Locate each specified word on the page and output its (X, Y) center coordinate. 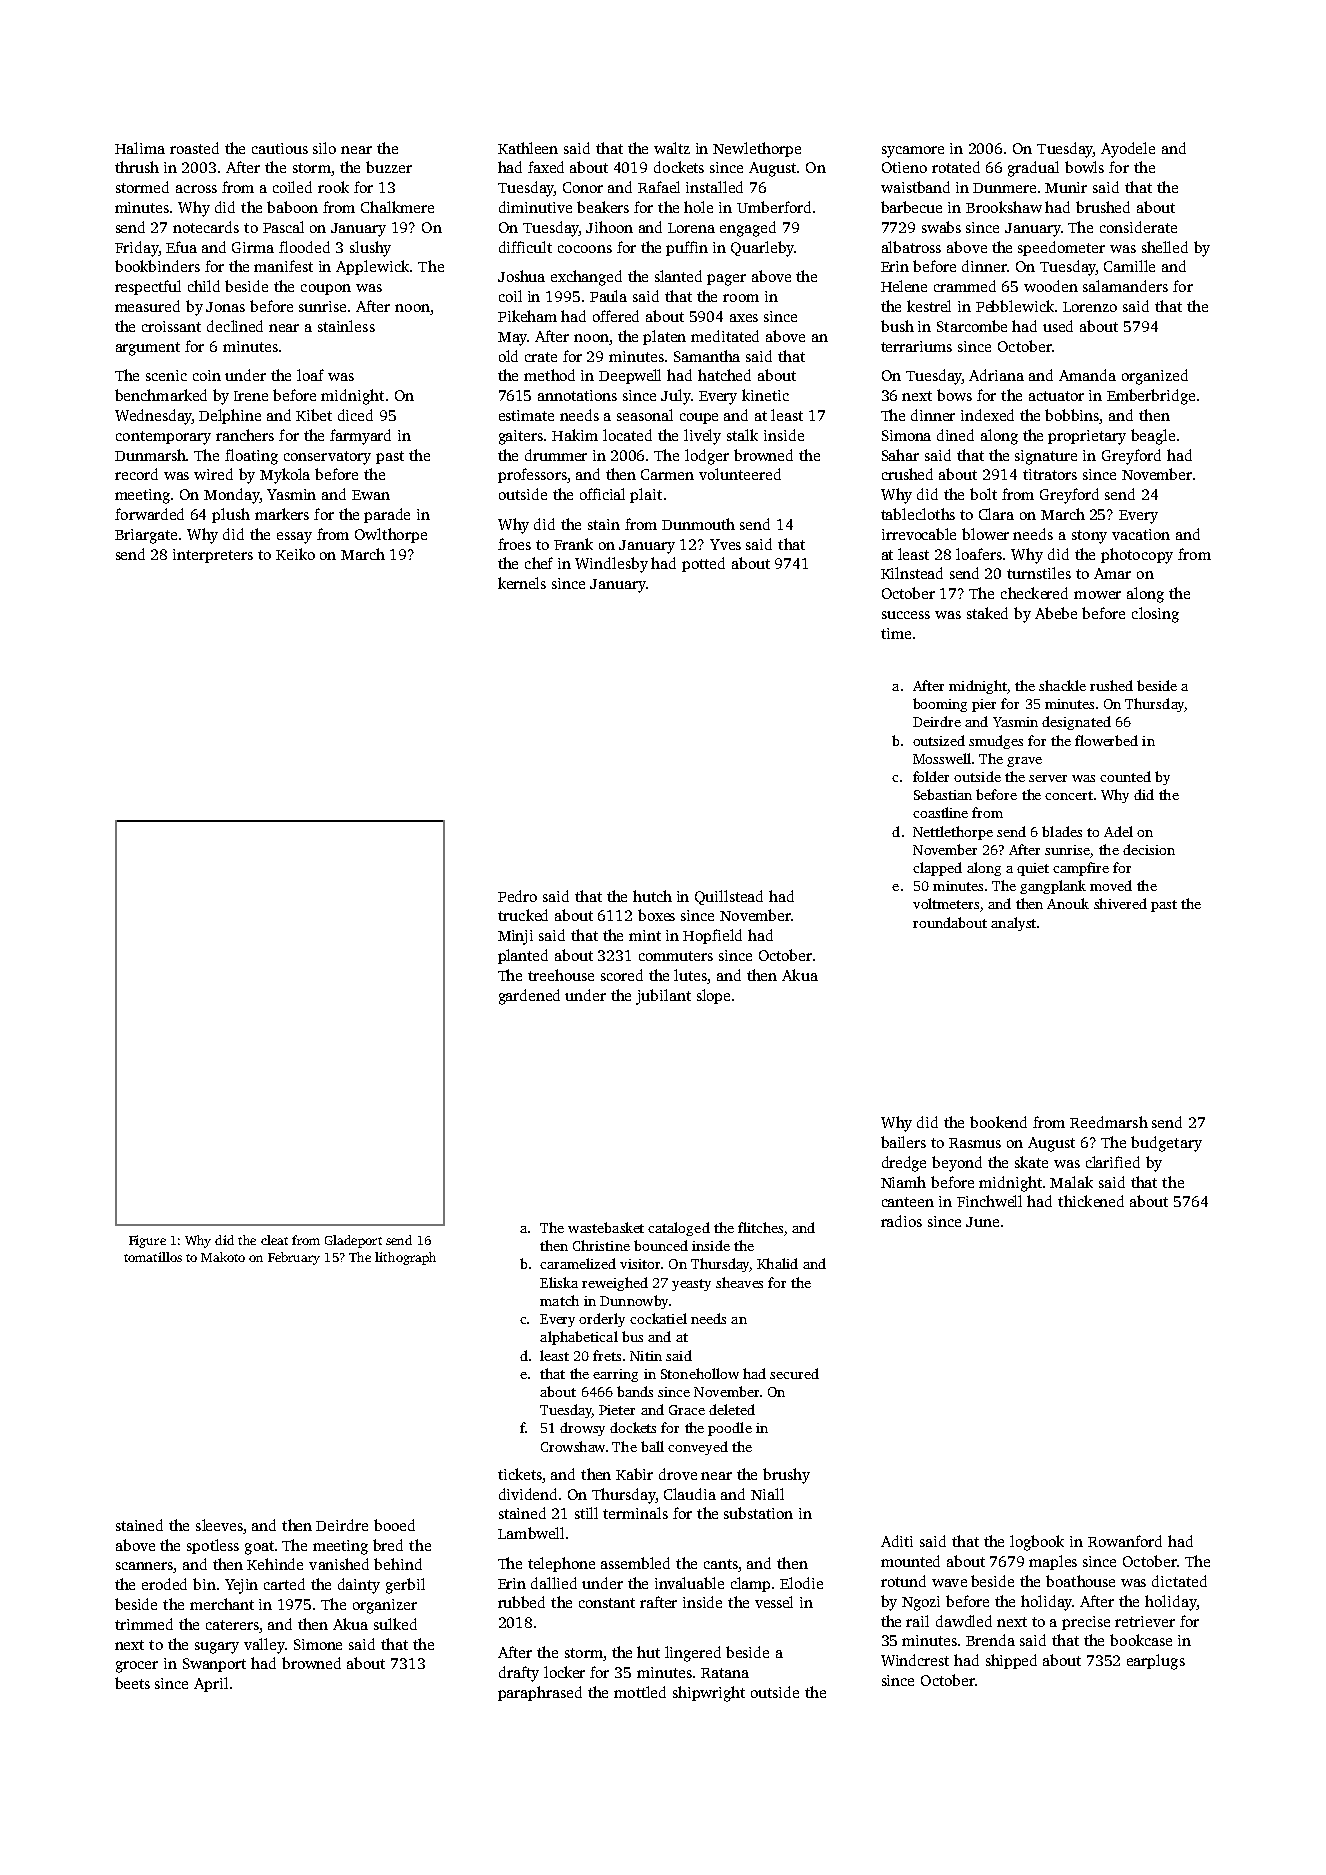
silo (324, 148)
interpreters (213, 556)
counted (1125, 776)
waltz (672, 148)
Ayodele (1128, 150)
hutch (652, 896)
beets (132, 1683)
